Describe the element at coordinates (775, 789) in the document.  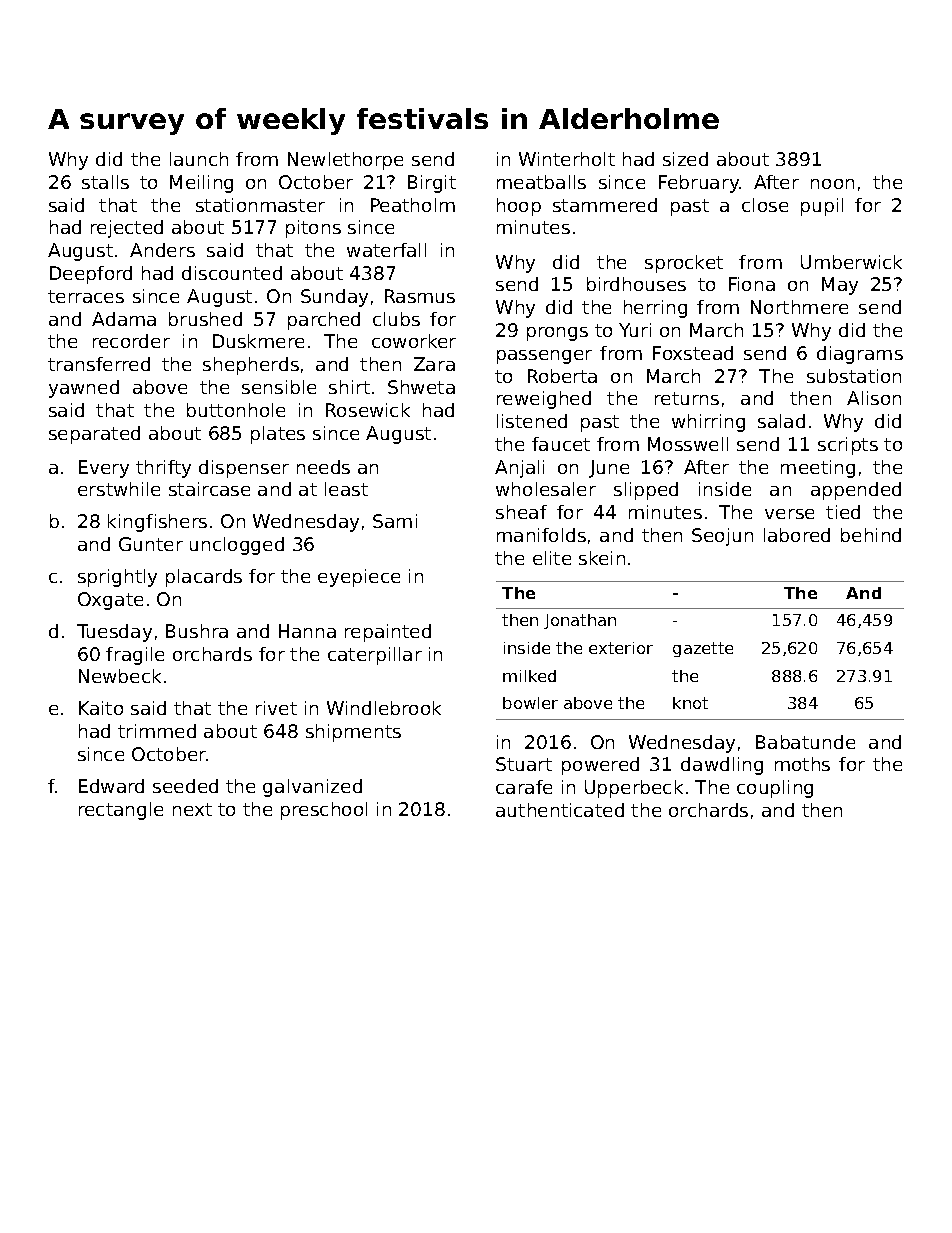
I see `coupling` at that location.
